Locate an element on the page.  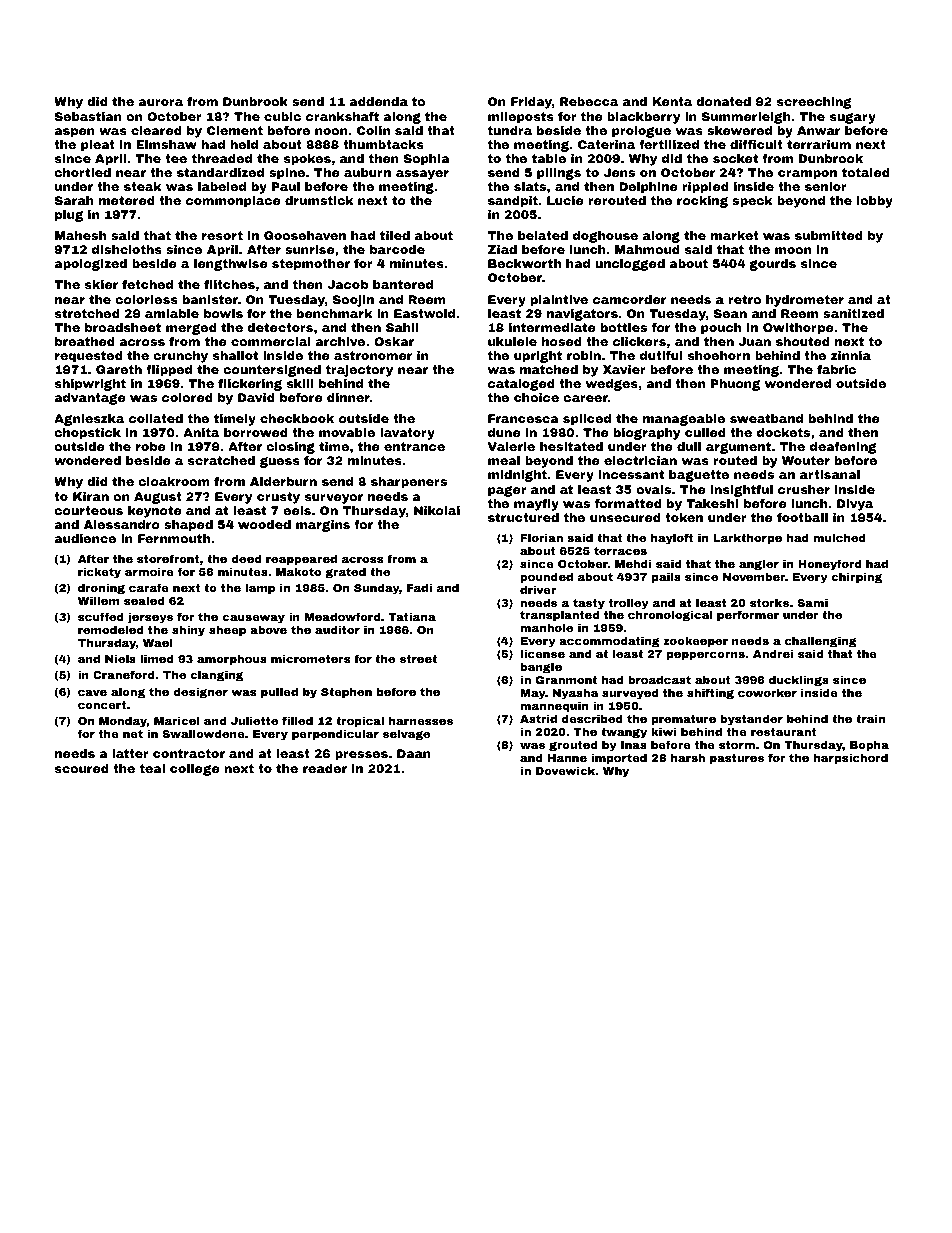
harsh is located at coordinates (688, 757).
